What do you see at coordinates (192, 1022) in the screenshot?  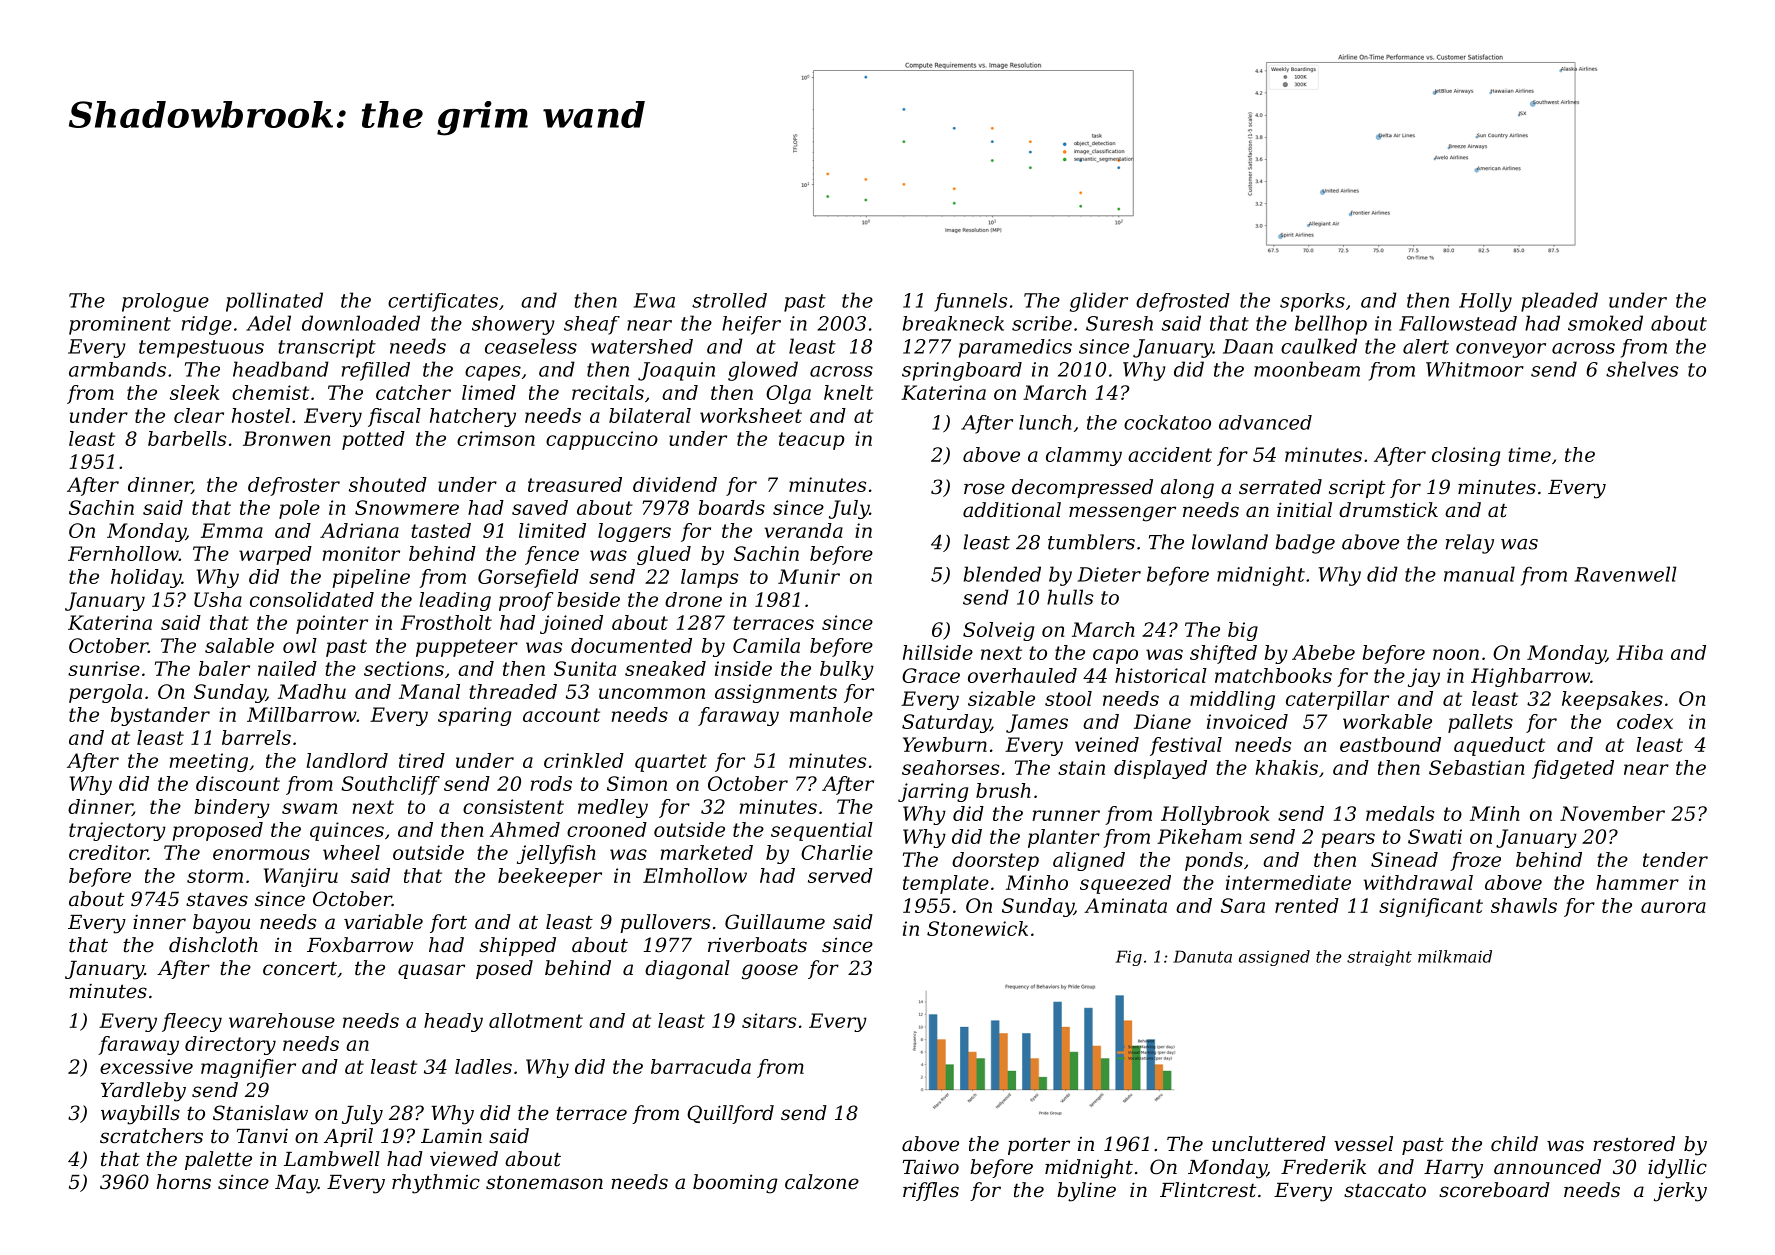 I see `fleecy` at bounding box center [192, 1022].
